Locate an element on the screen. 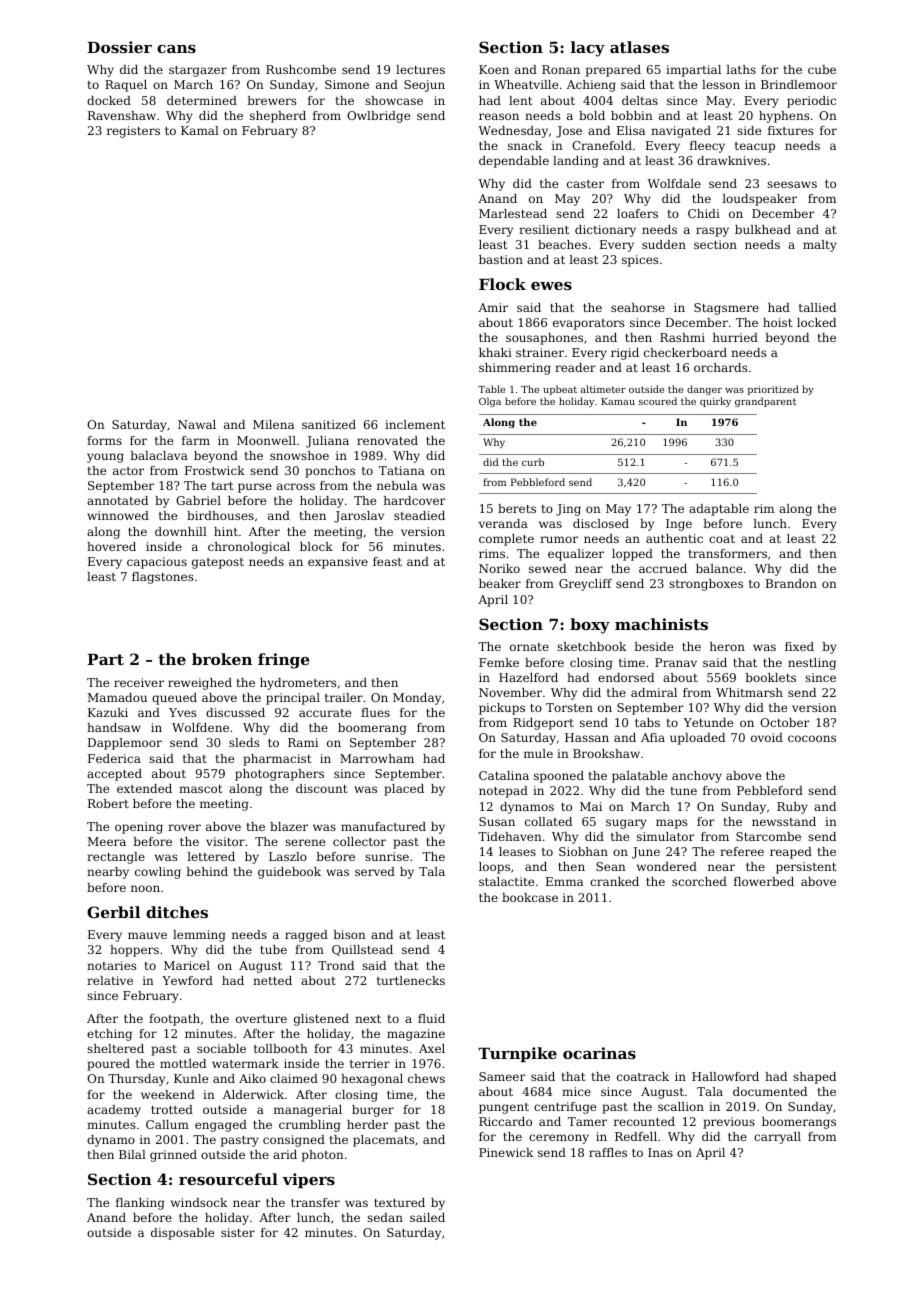 This screenshot has width=924, height=1308. guidebook is located at coordinates (289, 873).
